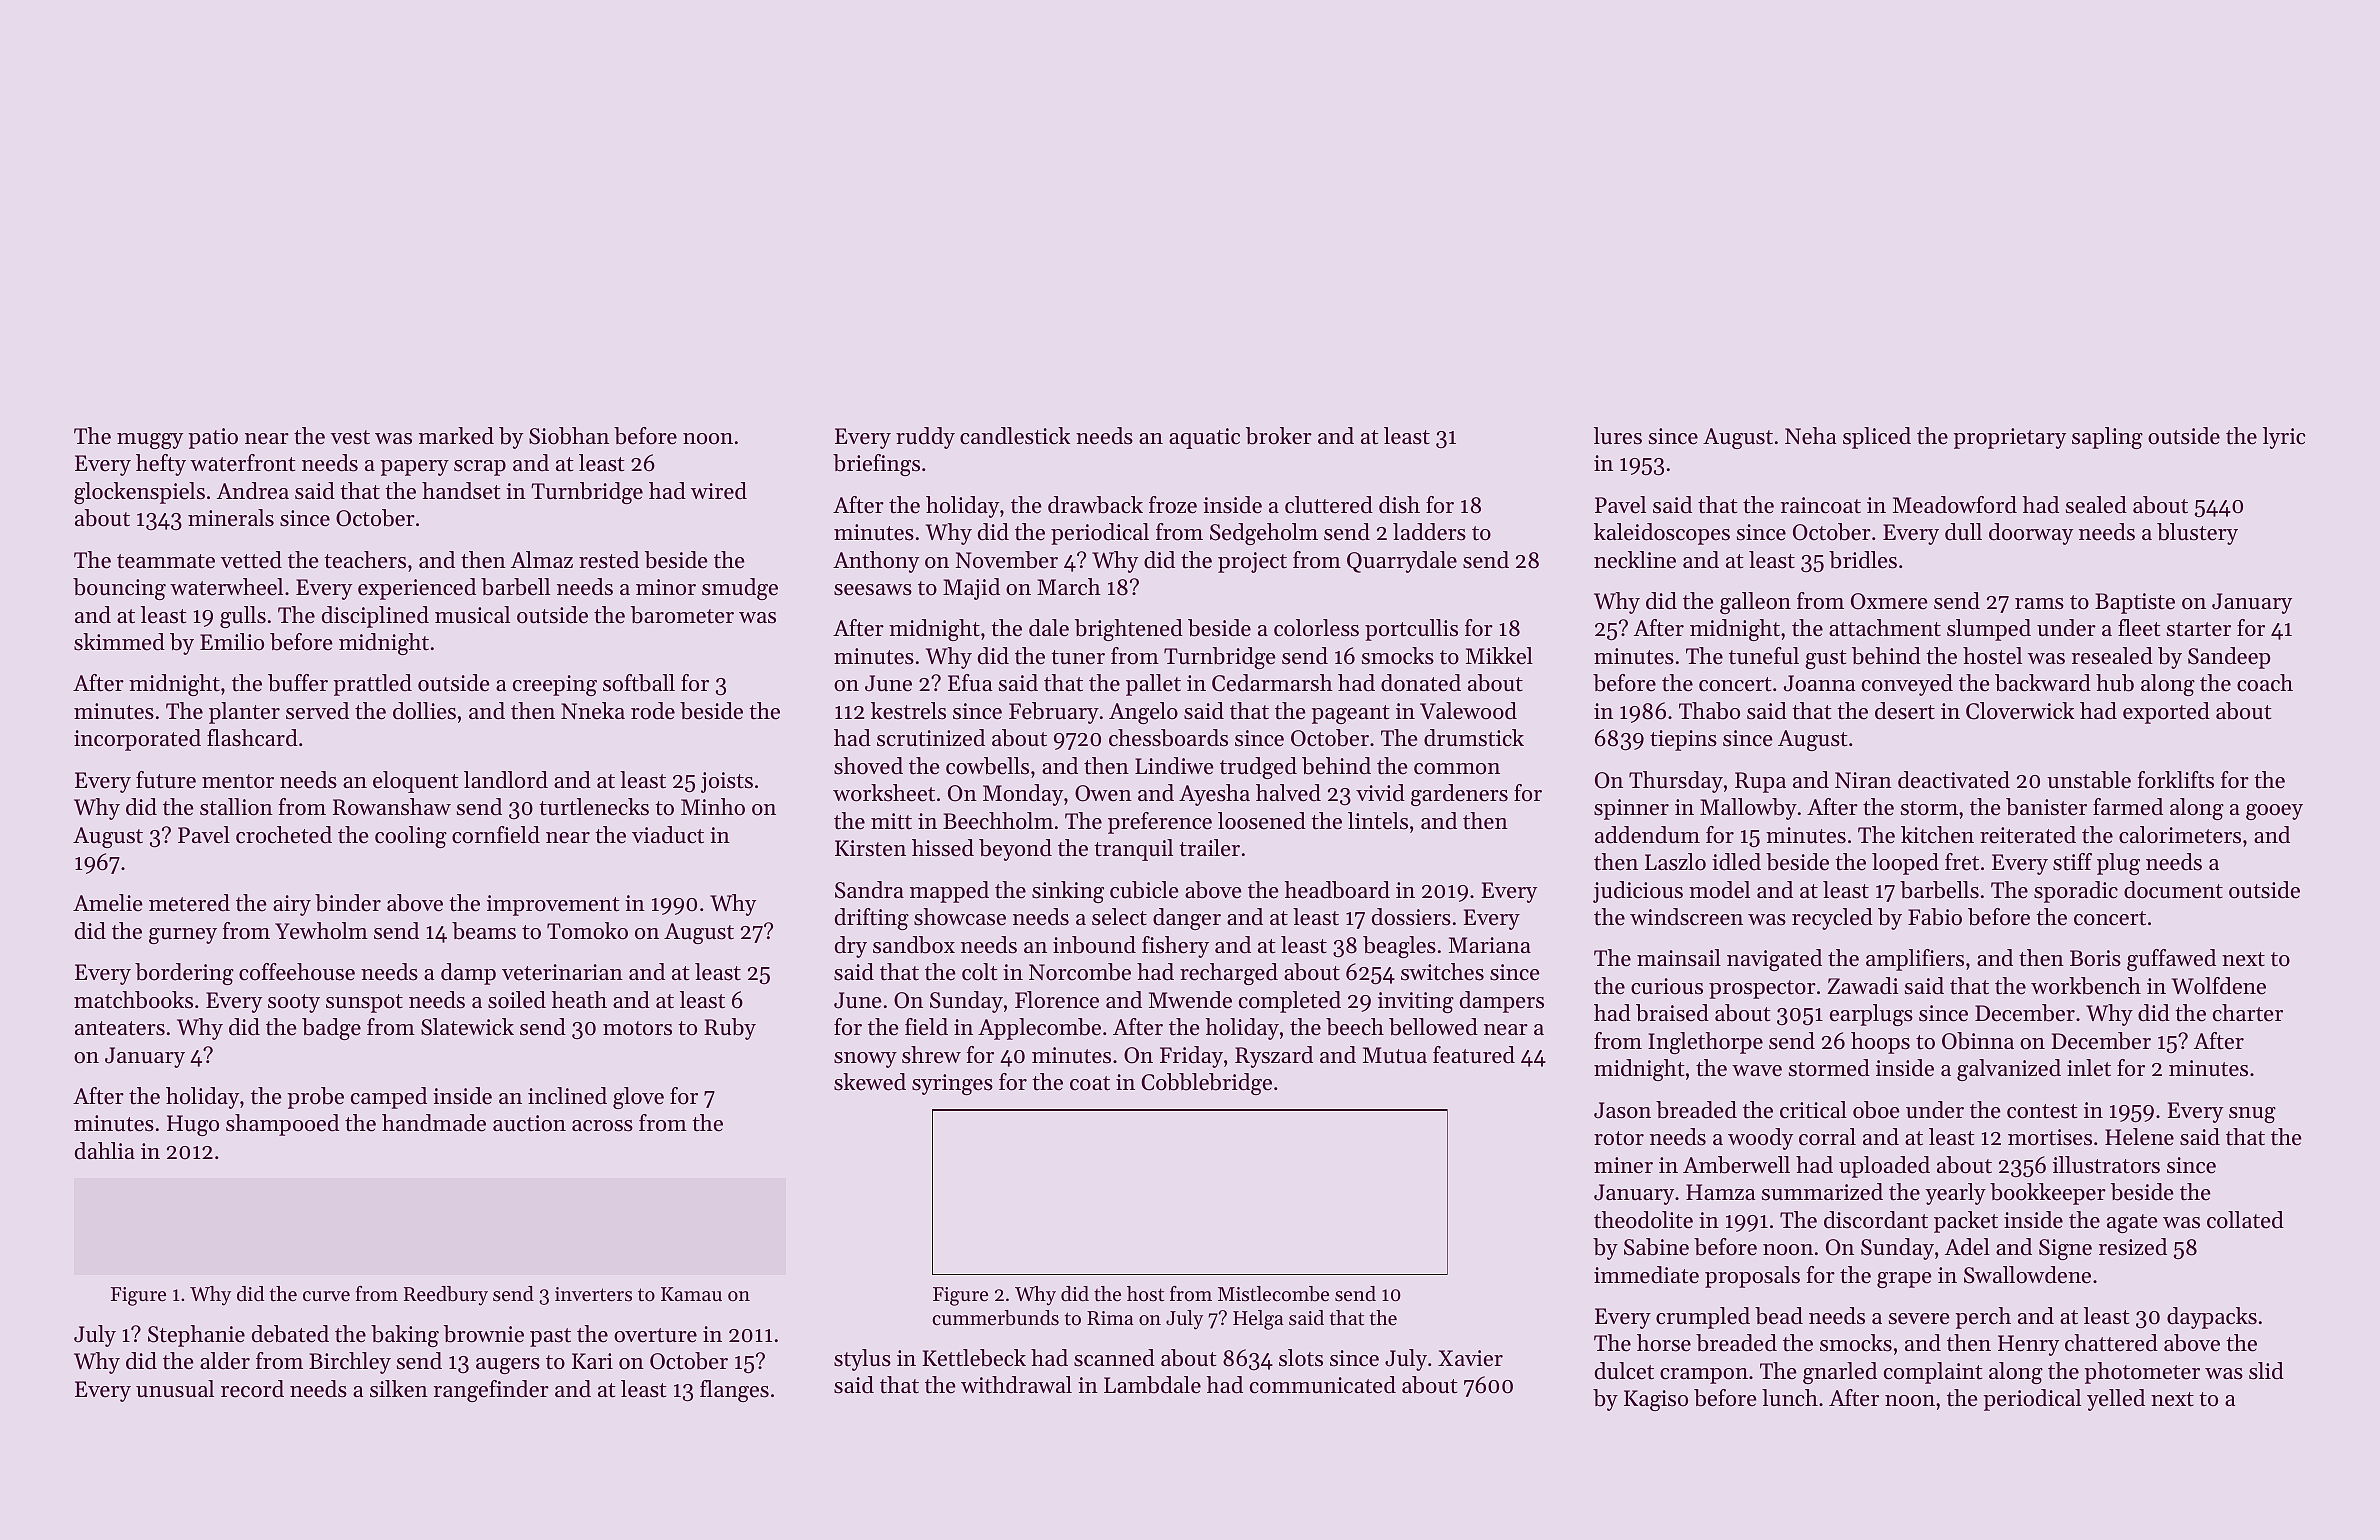  I want to click on lyric, so click(2284, 438).
